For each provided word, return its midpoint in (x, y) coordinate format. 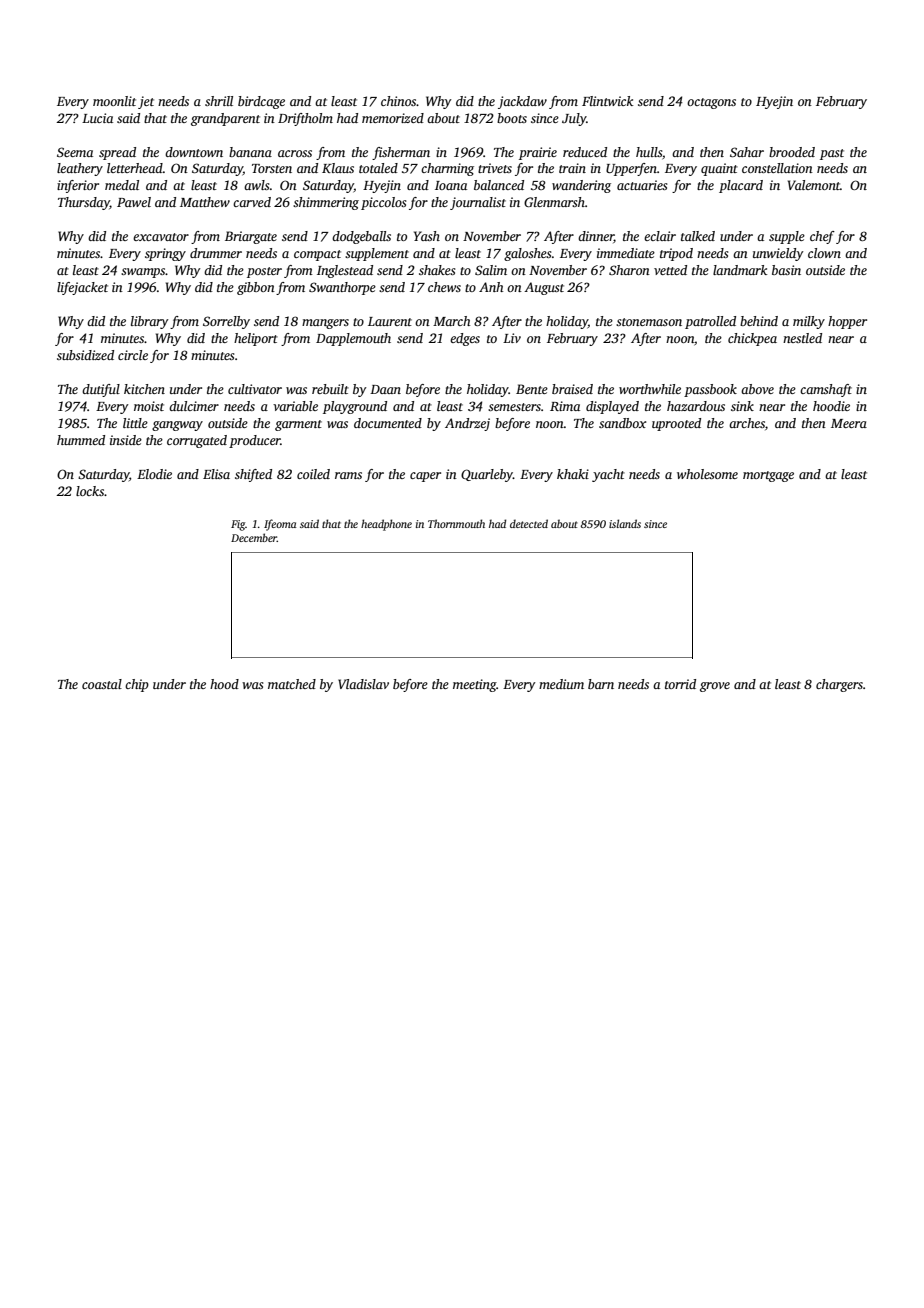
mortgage (768, 476)
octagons (711, 103)
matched (292, 684)
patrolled (710, 322)
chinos (399, 101)
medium (561, 684)
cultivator (255, 389)
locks (90, 491)
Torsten (272, 168)
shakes (437, 270)
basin (786, 270)
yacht (608, 475)
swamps (143, 273)
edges (465, 339)
